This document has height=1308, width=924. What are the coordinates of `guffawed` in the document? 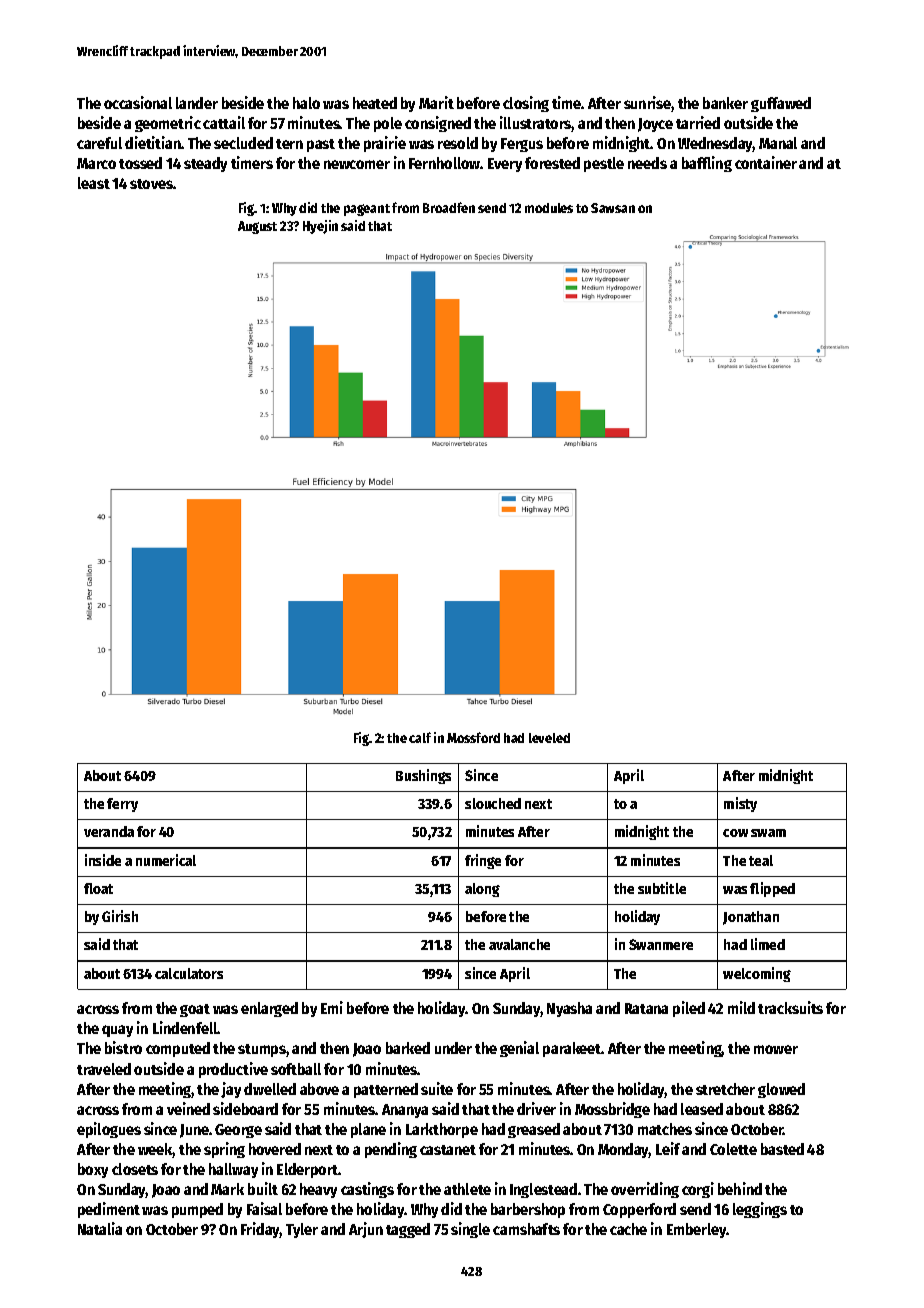 It's located at (781, 104).
